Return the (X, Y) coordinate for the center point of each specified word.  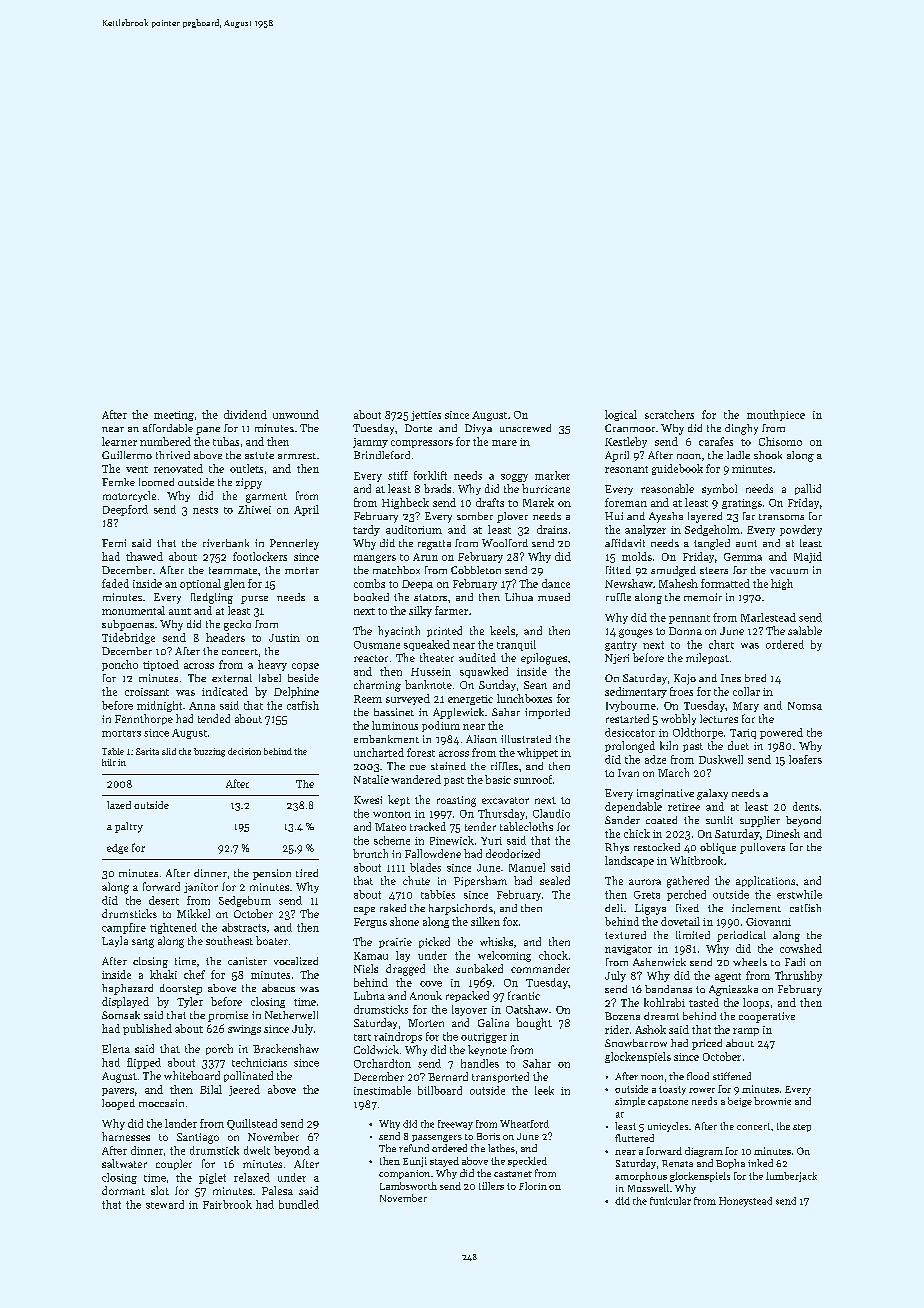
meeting (174, 416)
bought (534, 1024)
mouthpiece (776, 415)
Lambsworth (408, 1186)
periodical (741, 936)
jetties (426, 416)
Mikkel (193, 913)
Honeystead (745, 1202)
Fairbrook (227, 1204)
